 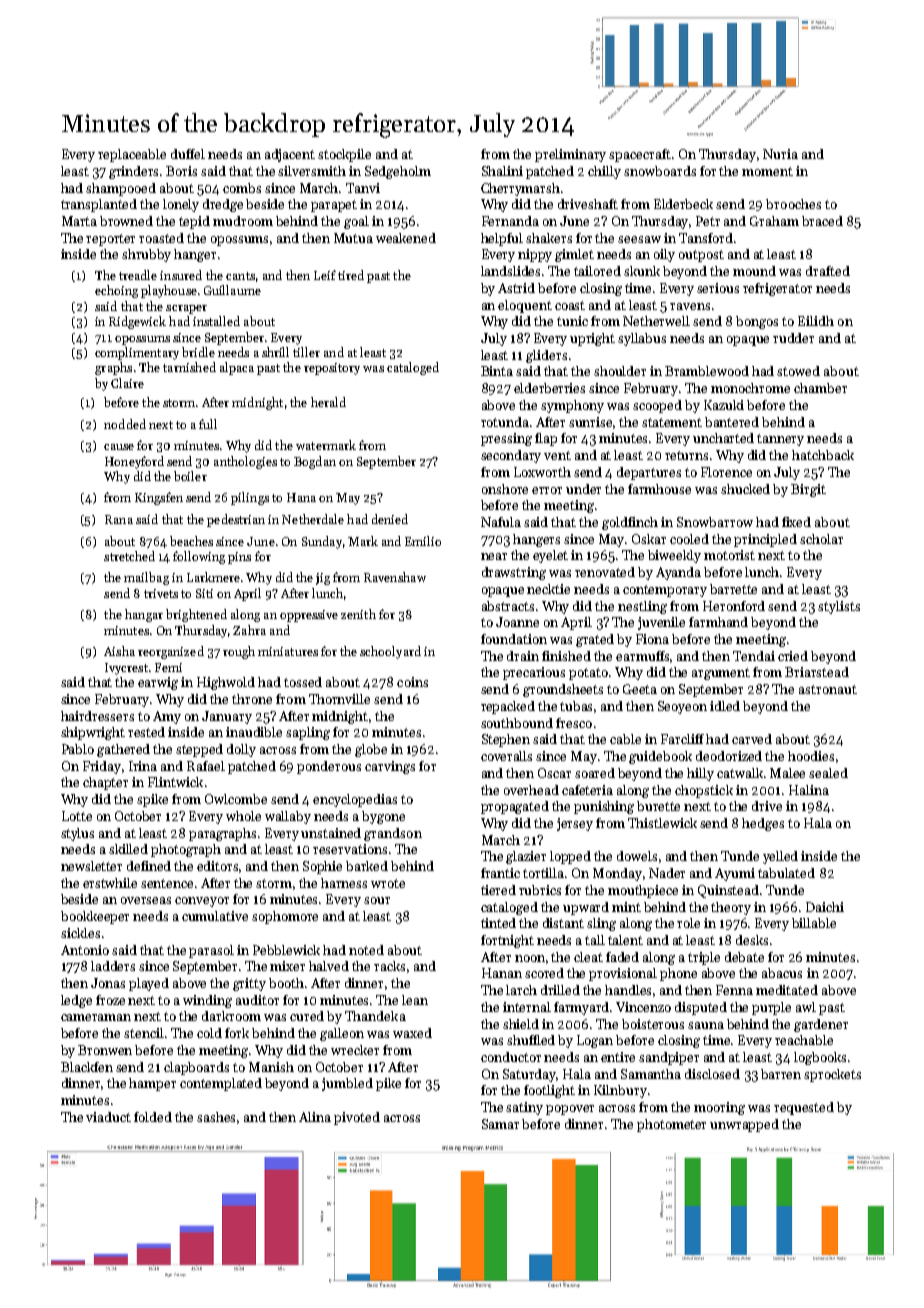 What do you see at coordinates (241, 750) in the page?
I see `dolly` at bounding box center [241, 750].
